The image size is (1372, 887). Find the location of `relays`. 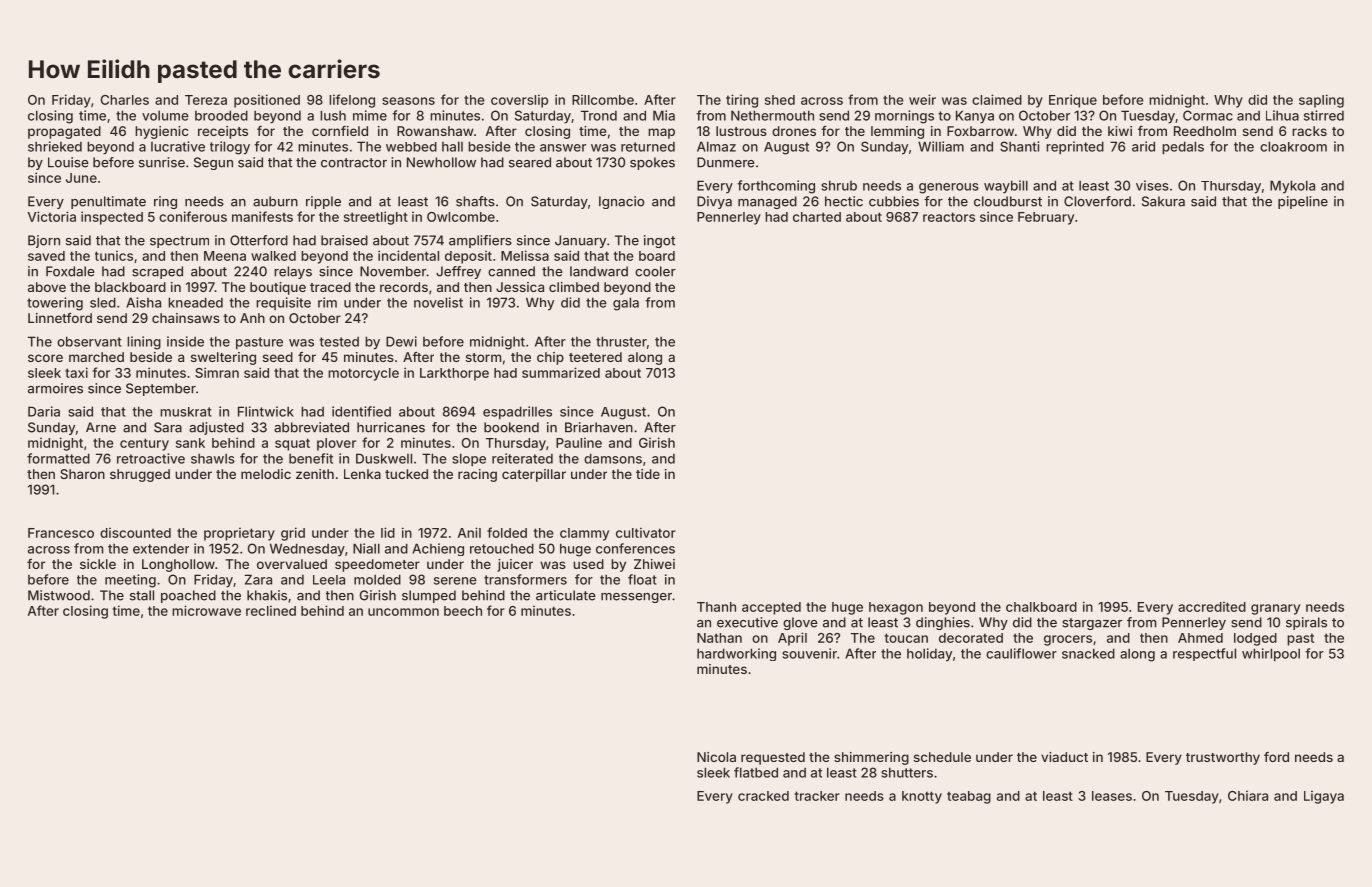

relays is located at coordinates (293, 272).
